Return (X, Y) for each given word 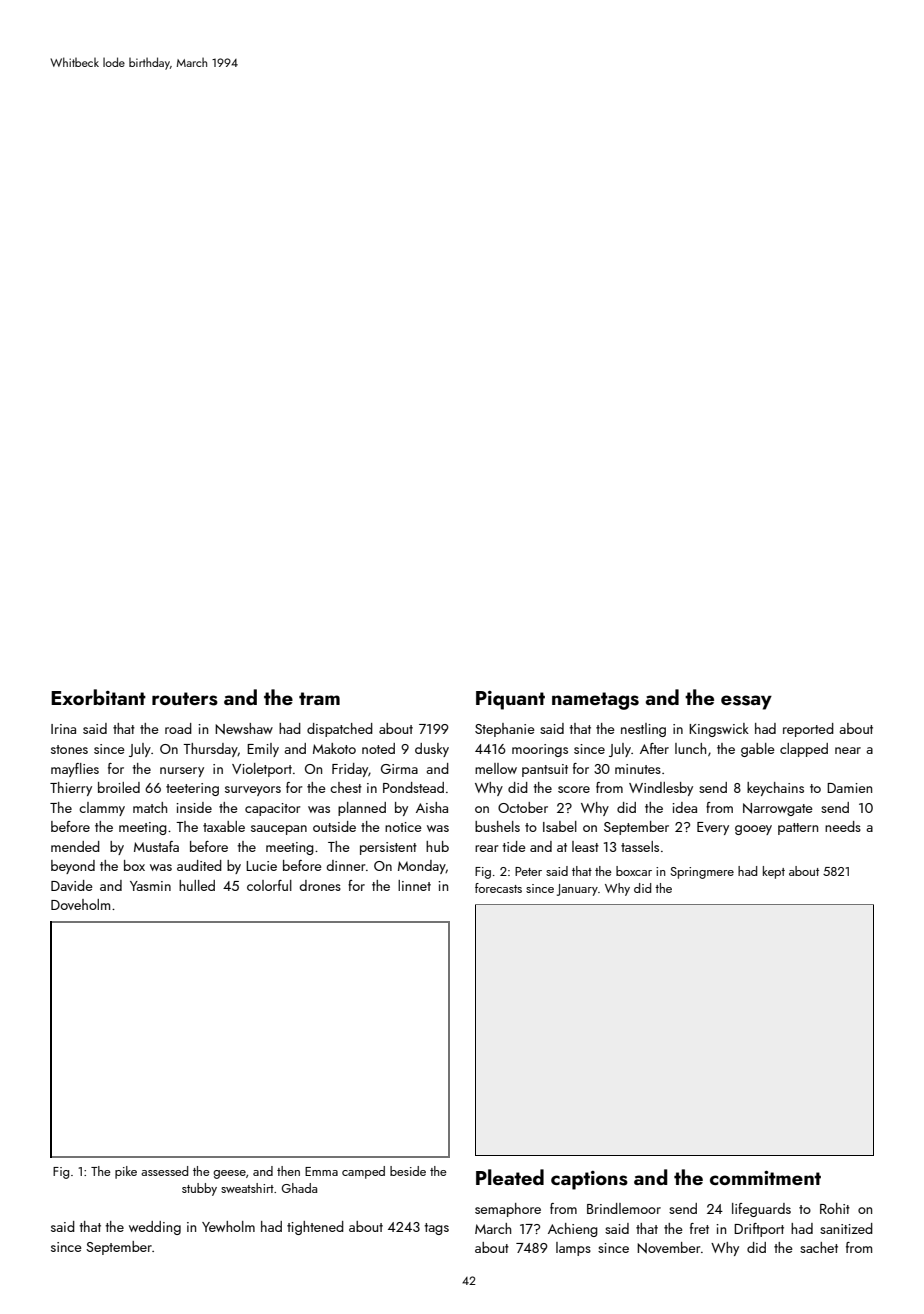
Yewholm (228, 1226)
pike (126, 1172)
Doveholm (80, 904)
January (577, 890)
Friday (350, 770)
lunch (690, 748)
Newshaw (244, 729)
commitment (765, 1178)
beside (408, 1171)
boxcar (634, 871)
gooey (753, 830)
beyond (73, 867)
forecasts (498, 888)
